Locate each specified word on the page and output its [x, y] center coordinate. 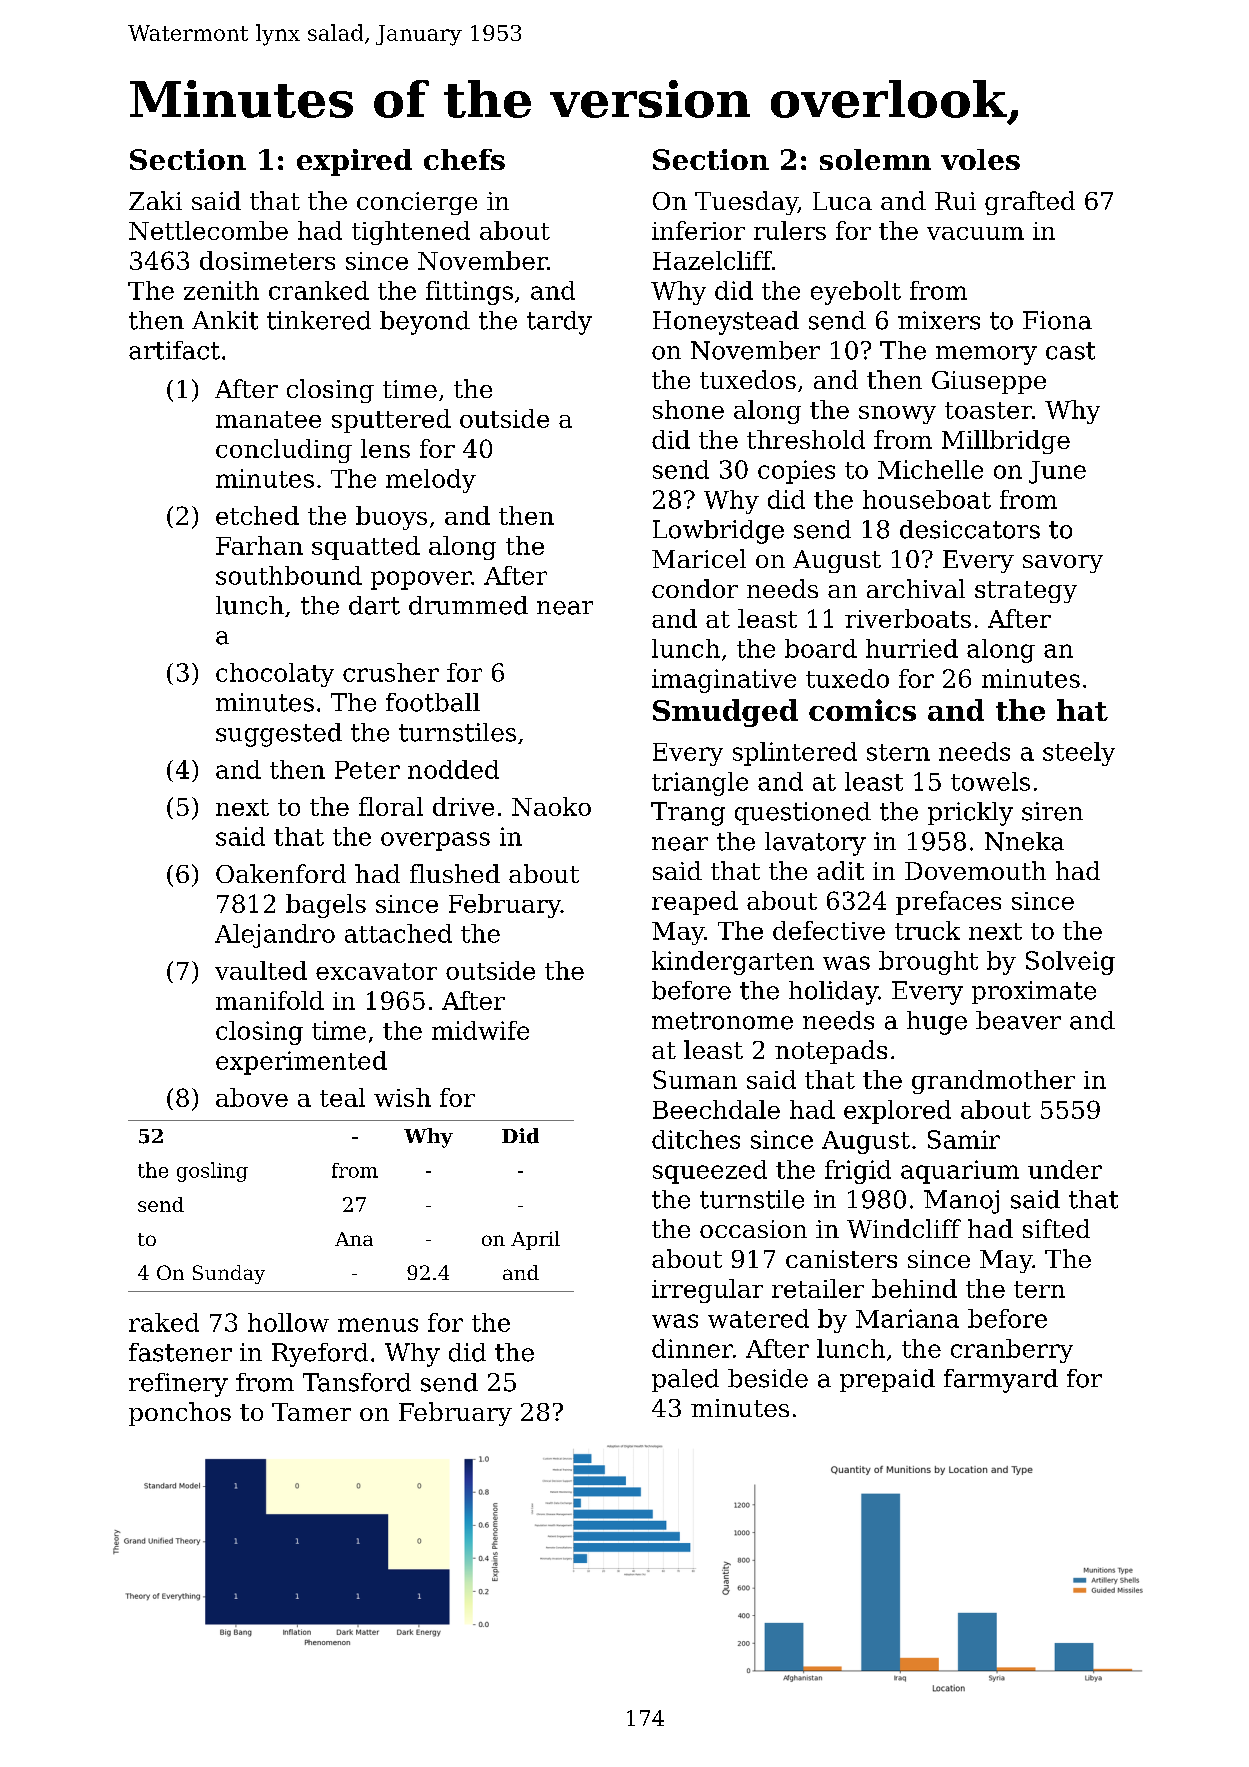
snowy [897, 415]
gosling [212, 1172]
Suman [695, 1079]
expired [354, 162]
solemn [875, 159]
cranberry [1012, 1351]
